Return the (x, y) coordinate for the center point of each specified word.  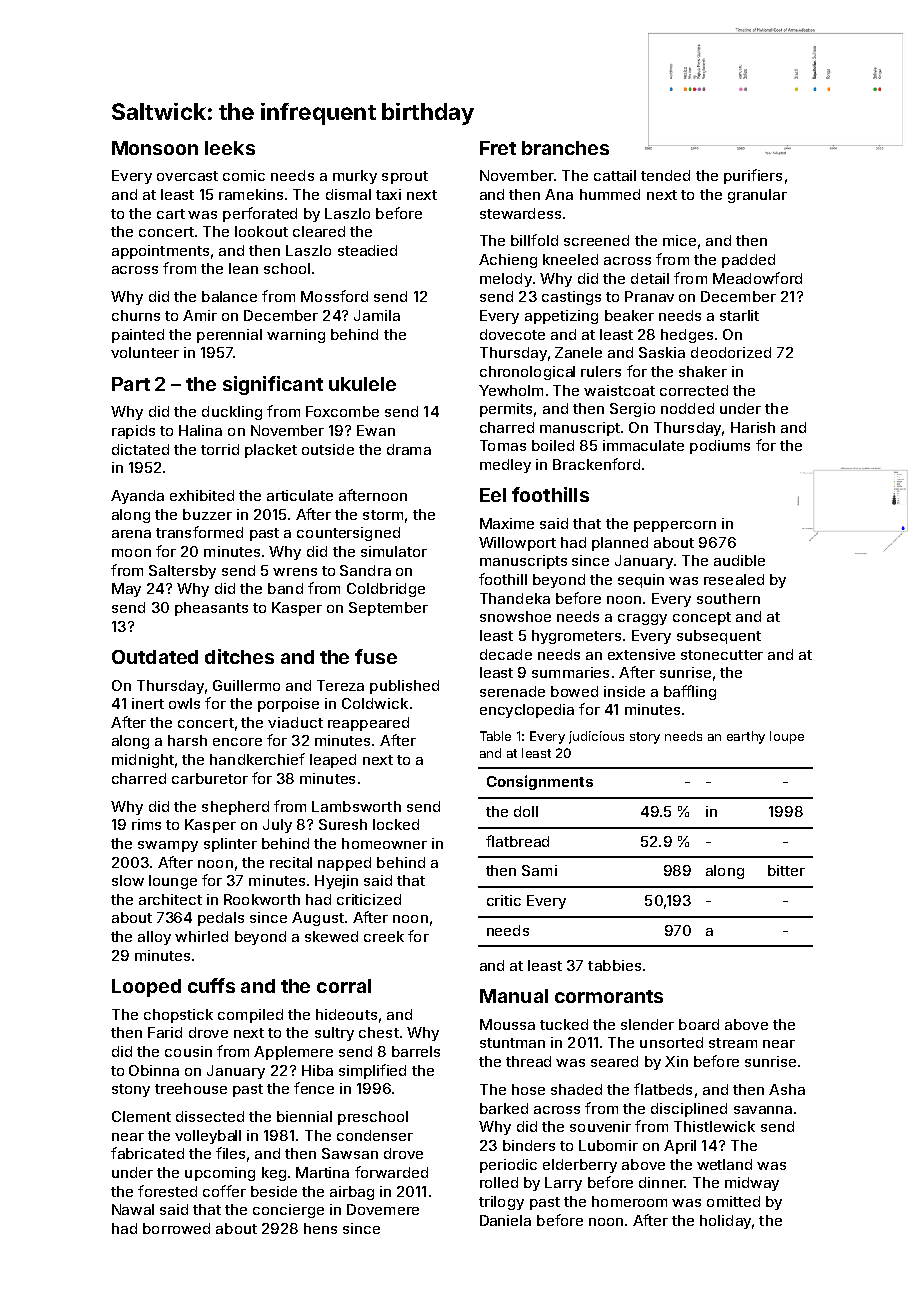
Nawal (133, 1209)
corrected (694, 390)
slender (647, 1024)
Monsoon (155, 148)
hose (528, 1089)
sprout (405, 177)
